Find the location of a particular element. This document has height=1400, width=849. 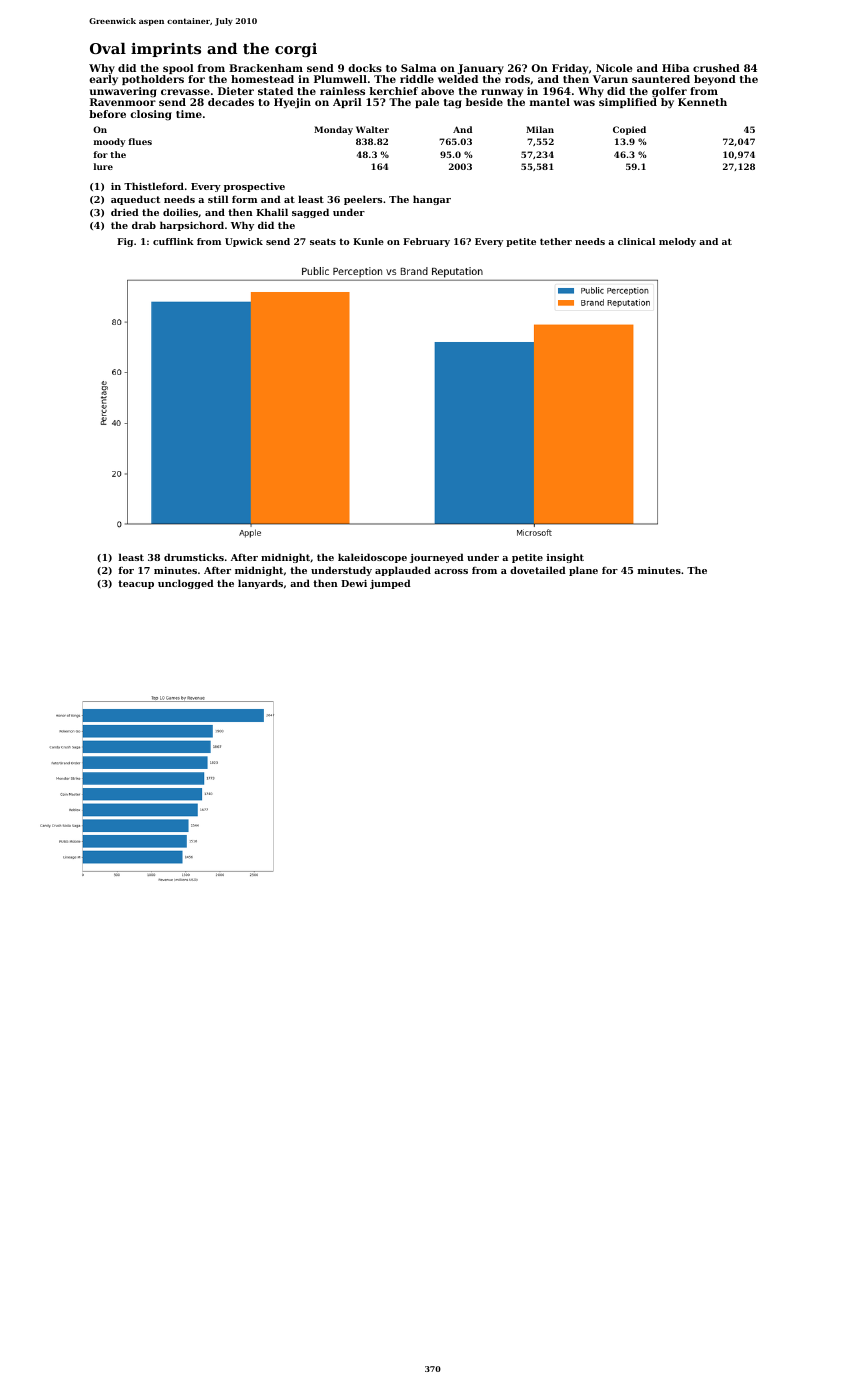

melody is located at coordinates (677, 242).
